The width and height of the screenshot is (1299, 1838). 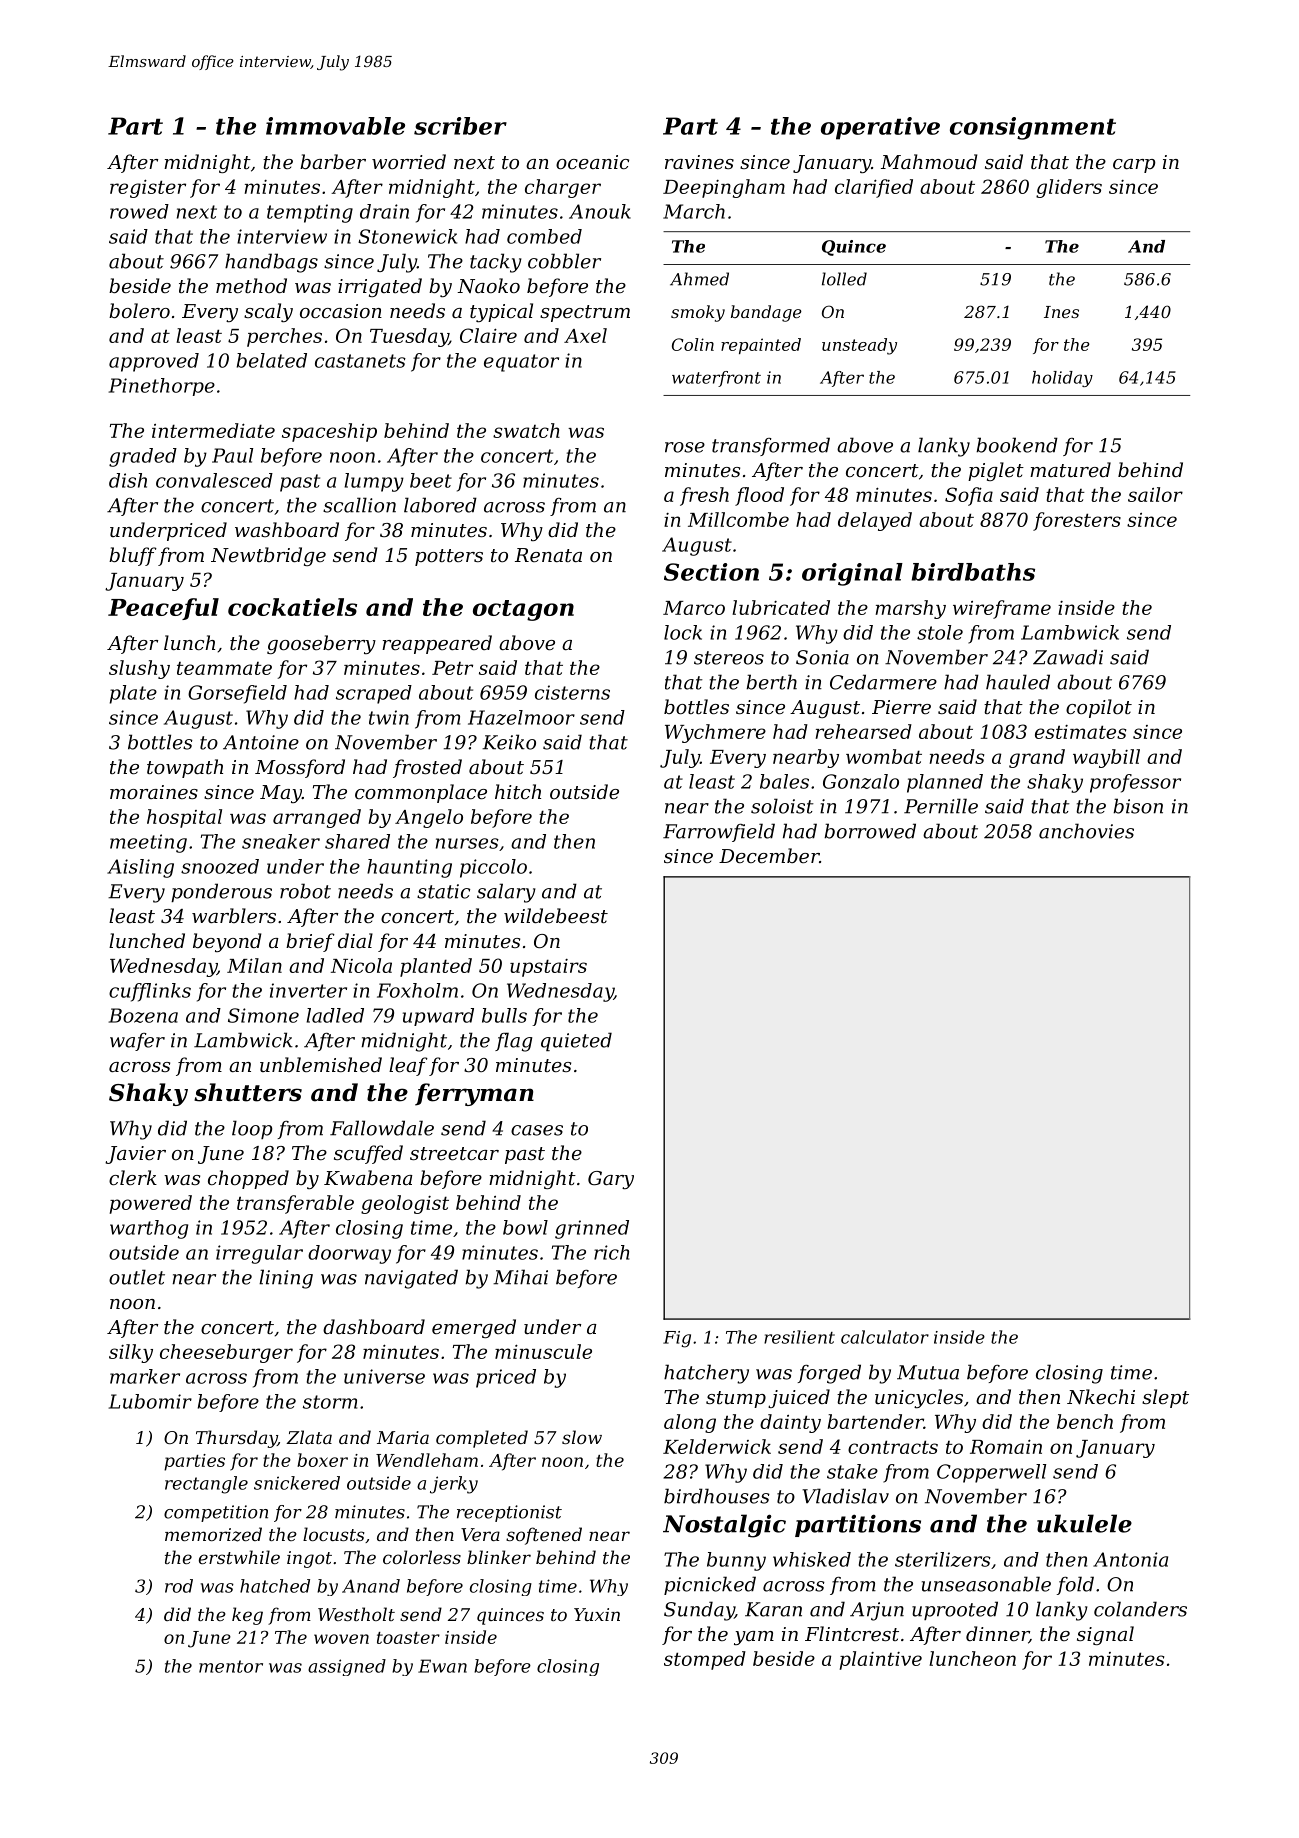 I want to click on slept, so click(x=1165, y=1398).
